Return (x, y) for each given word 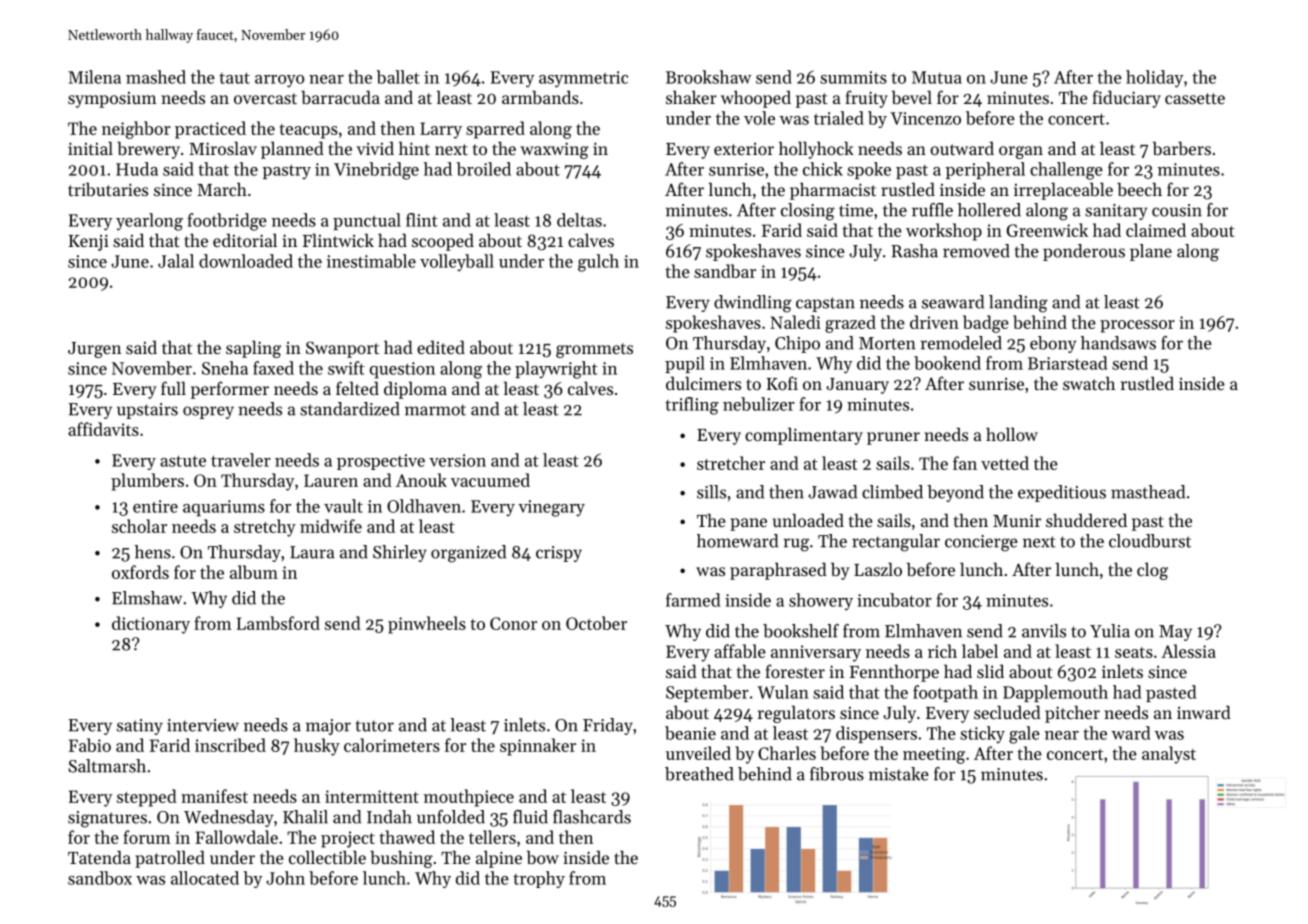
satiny (140, 727)
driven (934, 322)
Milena (94, 77)
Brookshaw (708, 77)
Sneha (225, 368)
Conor (513, 623)
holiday (1154, 79)
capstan (825, 304)
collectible (327, 857)
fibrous (837, 774)
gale (1024, 735)
